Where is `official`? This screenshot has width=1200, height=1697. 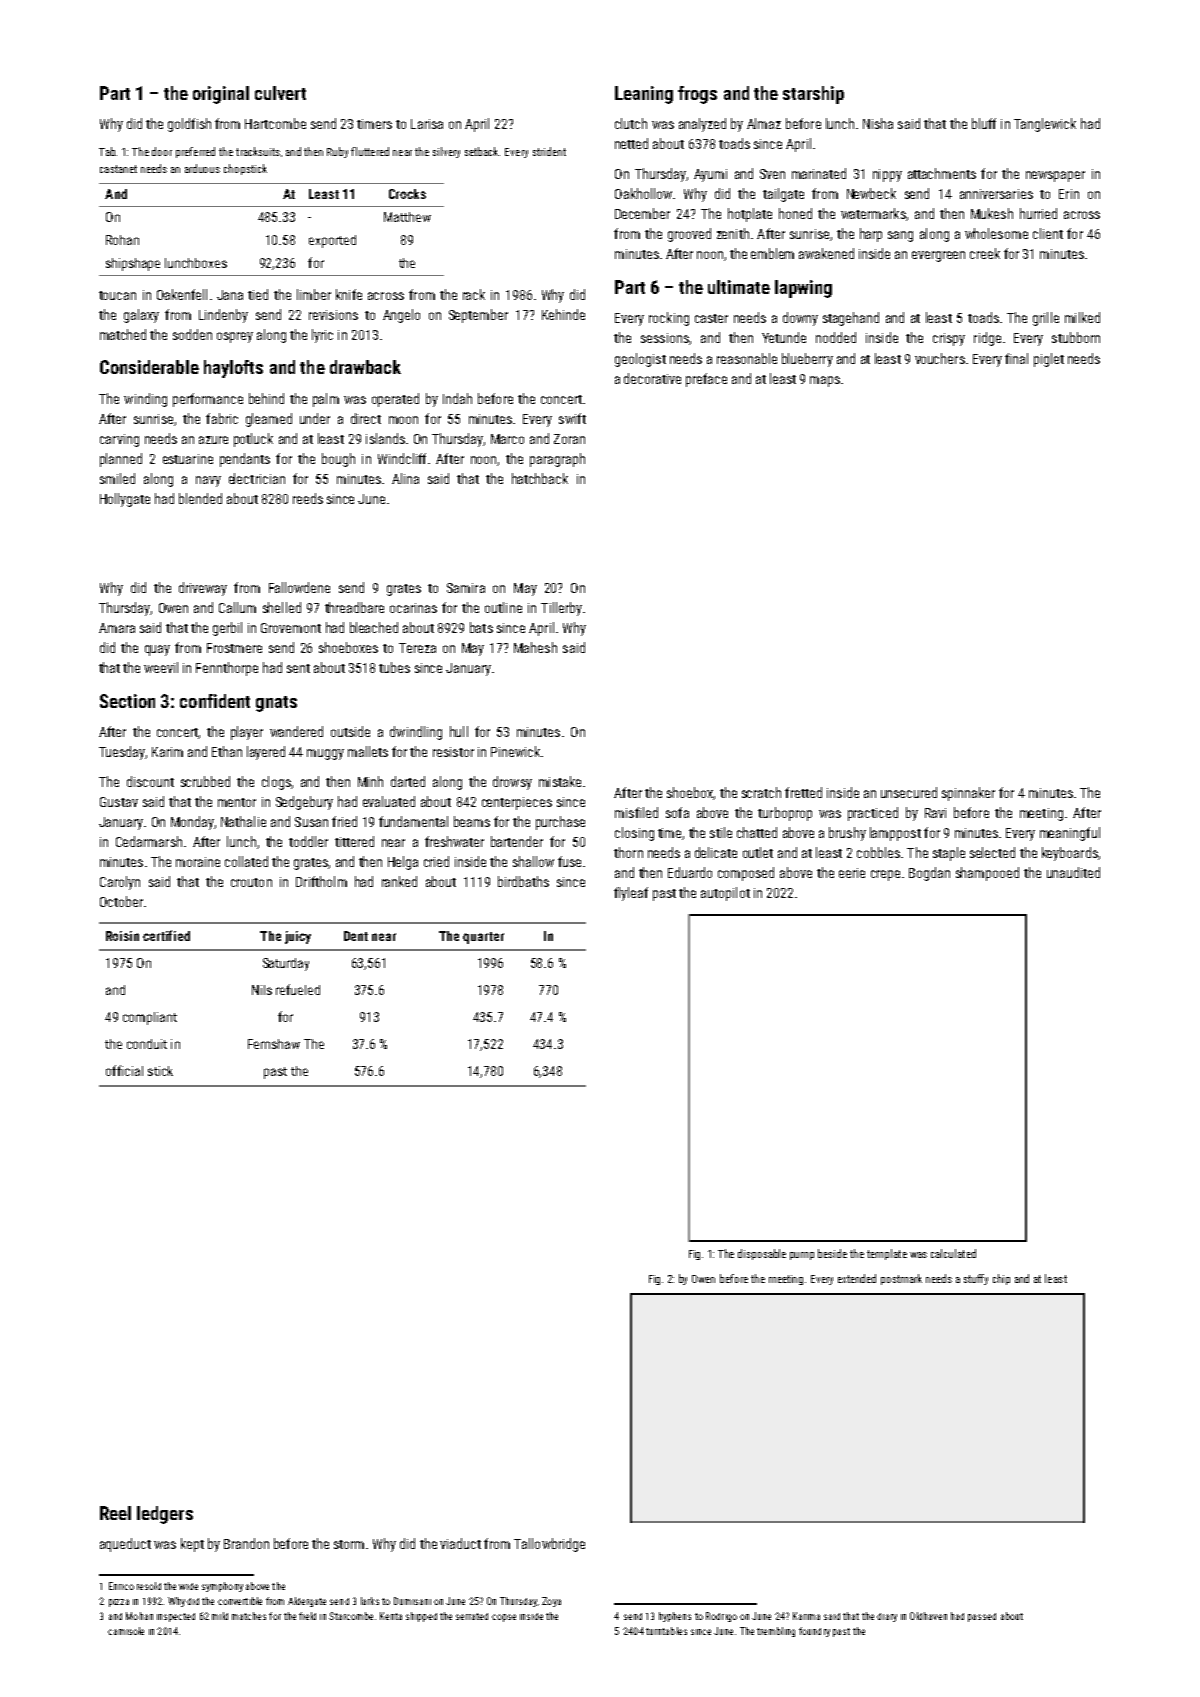 official is located at coordinates (124, 1070).
